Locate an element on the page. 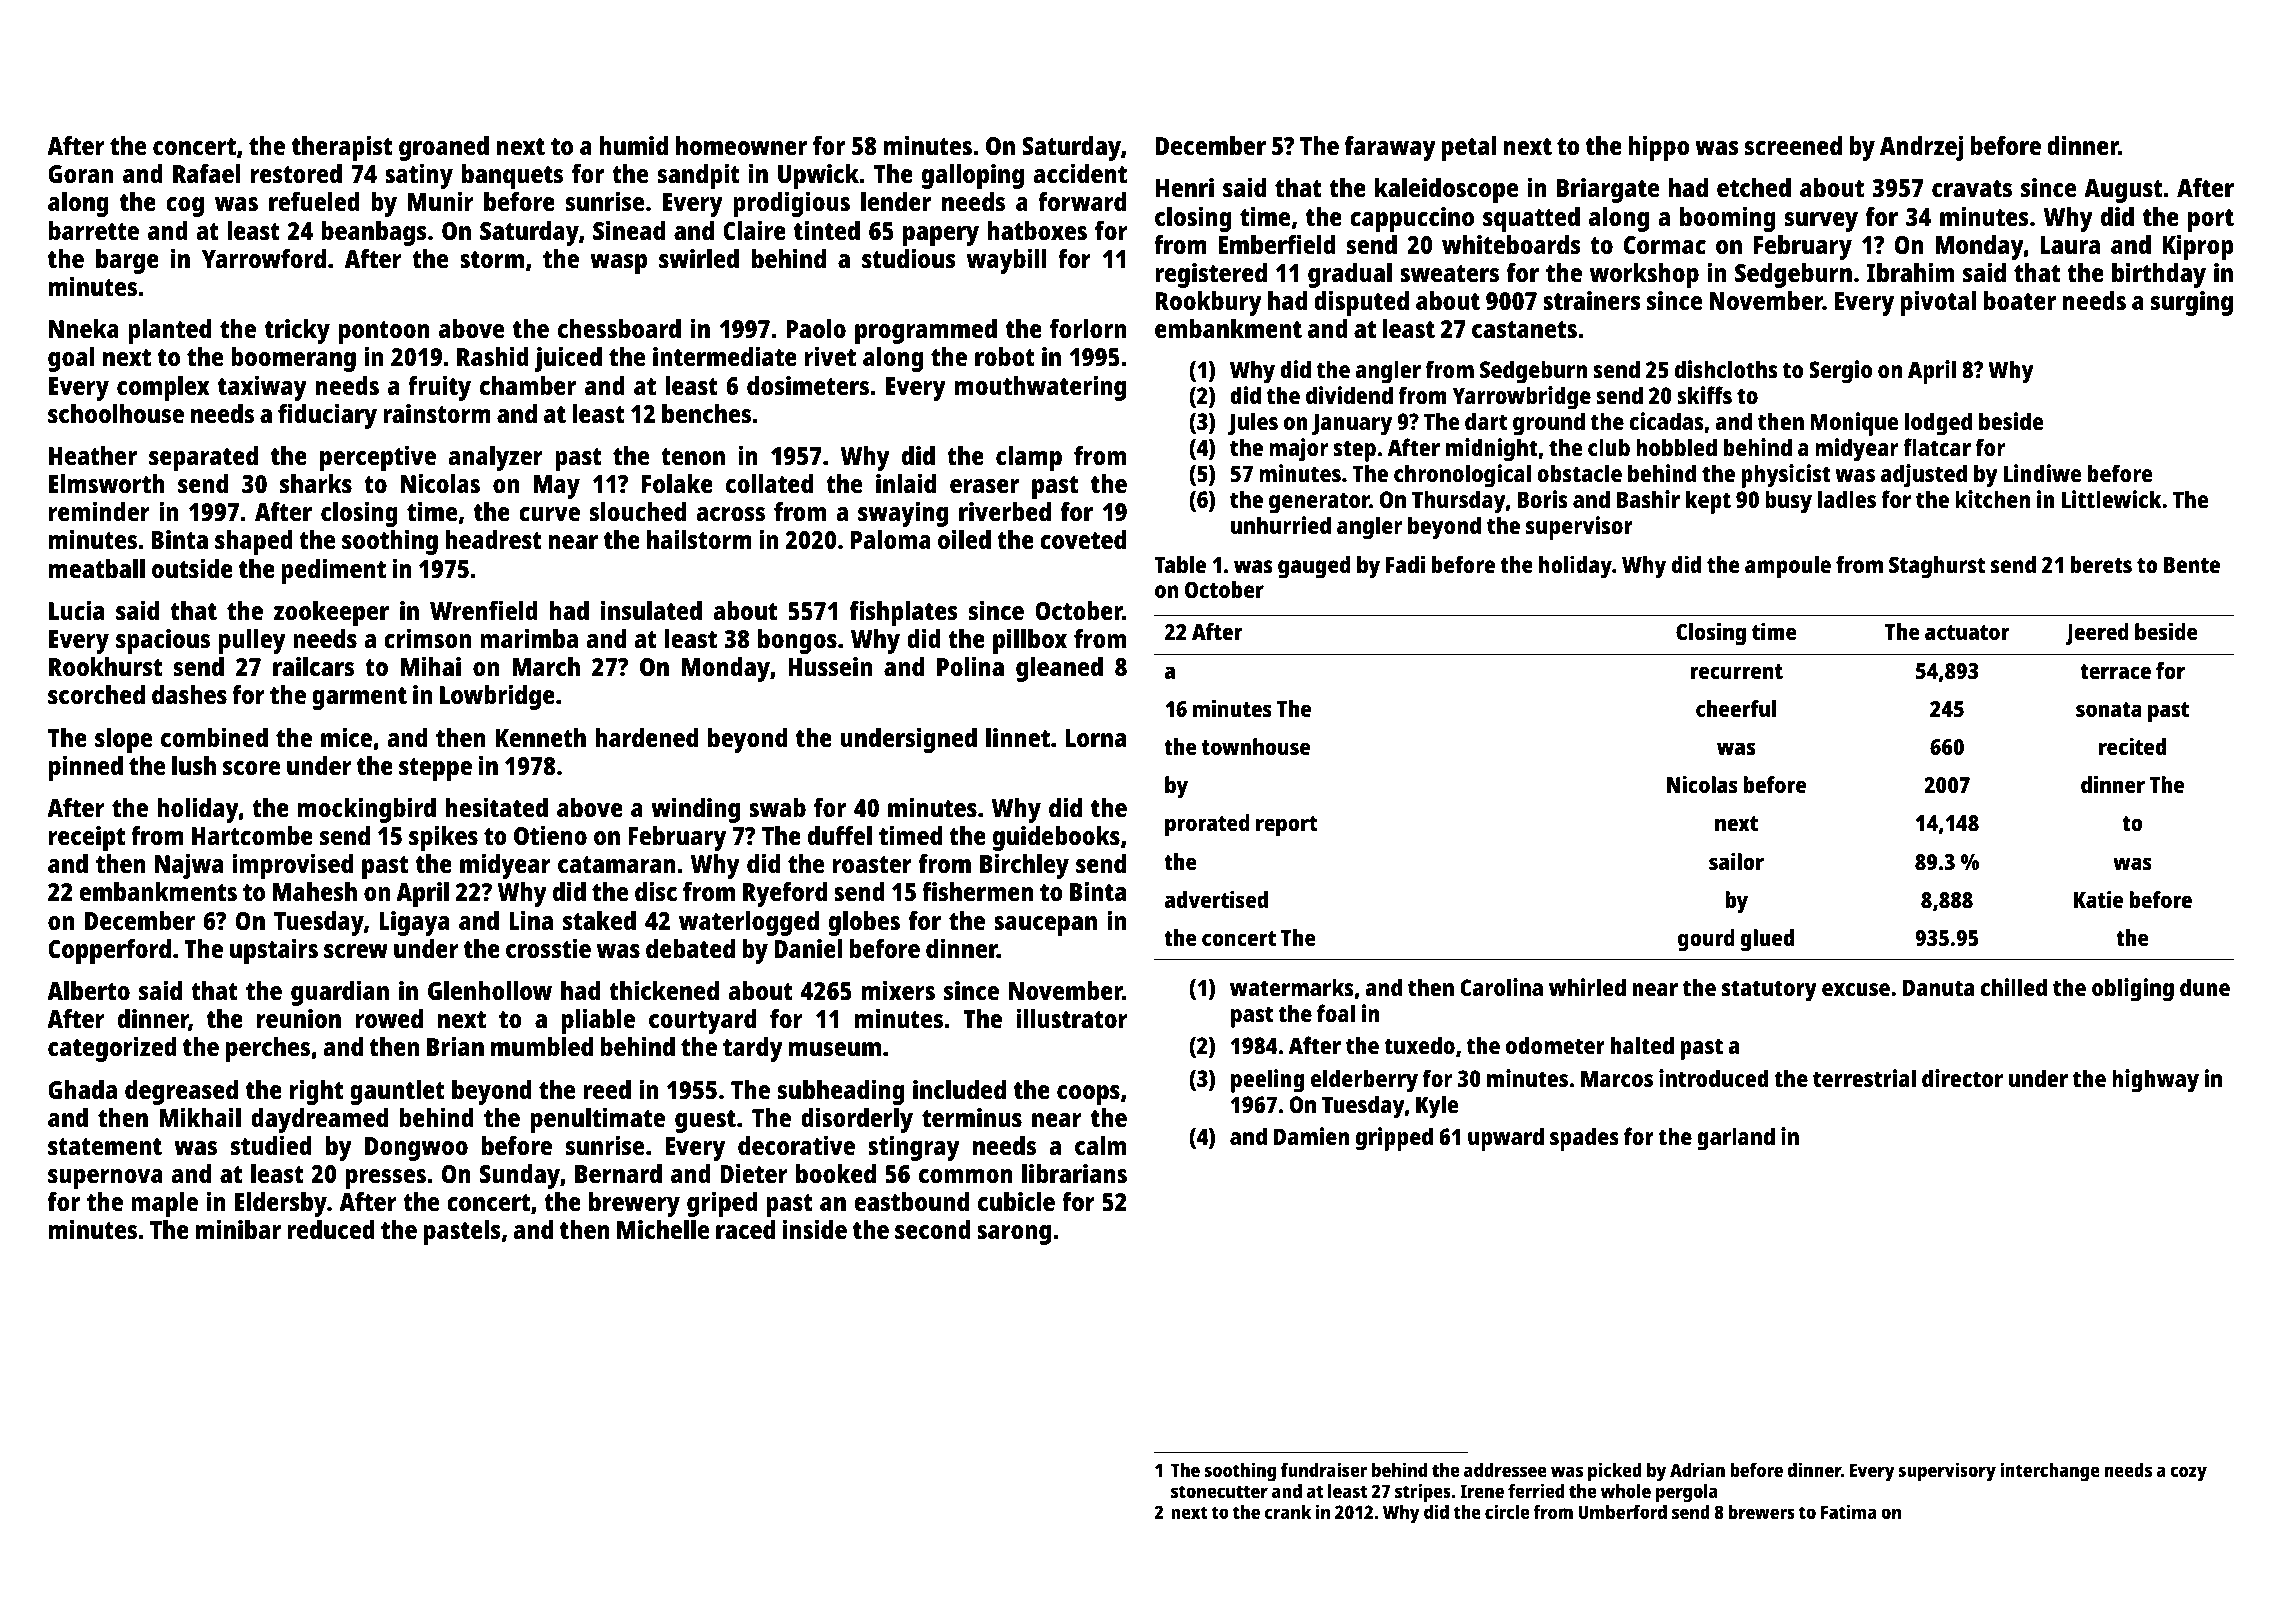 This document has height=1614, width=2282. therapist is located at coordinates (342, 148).
